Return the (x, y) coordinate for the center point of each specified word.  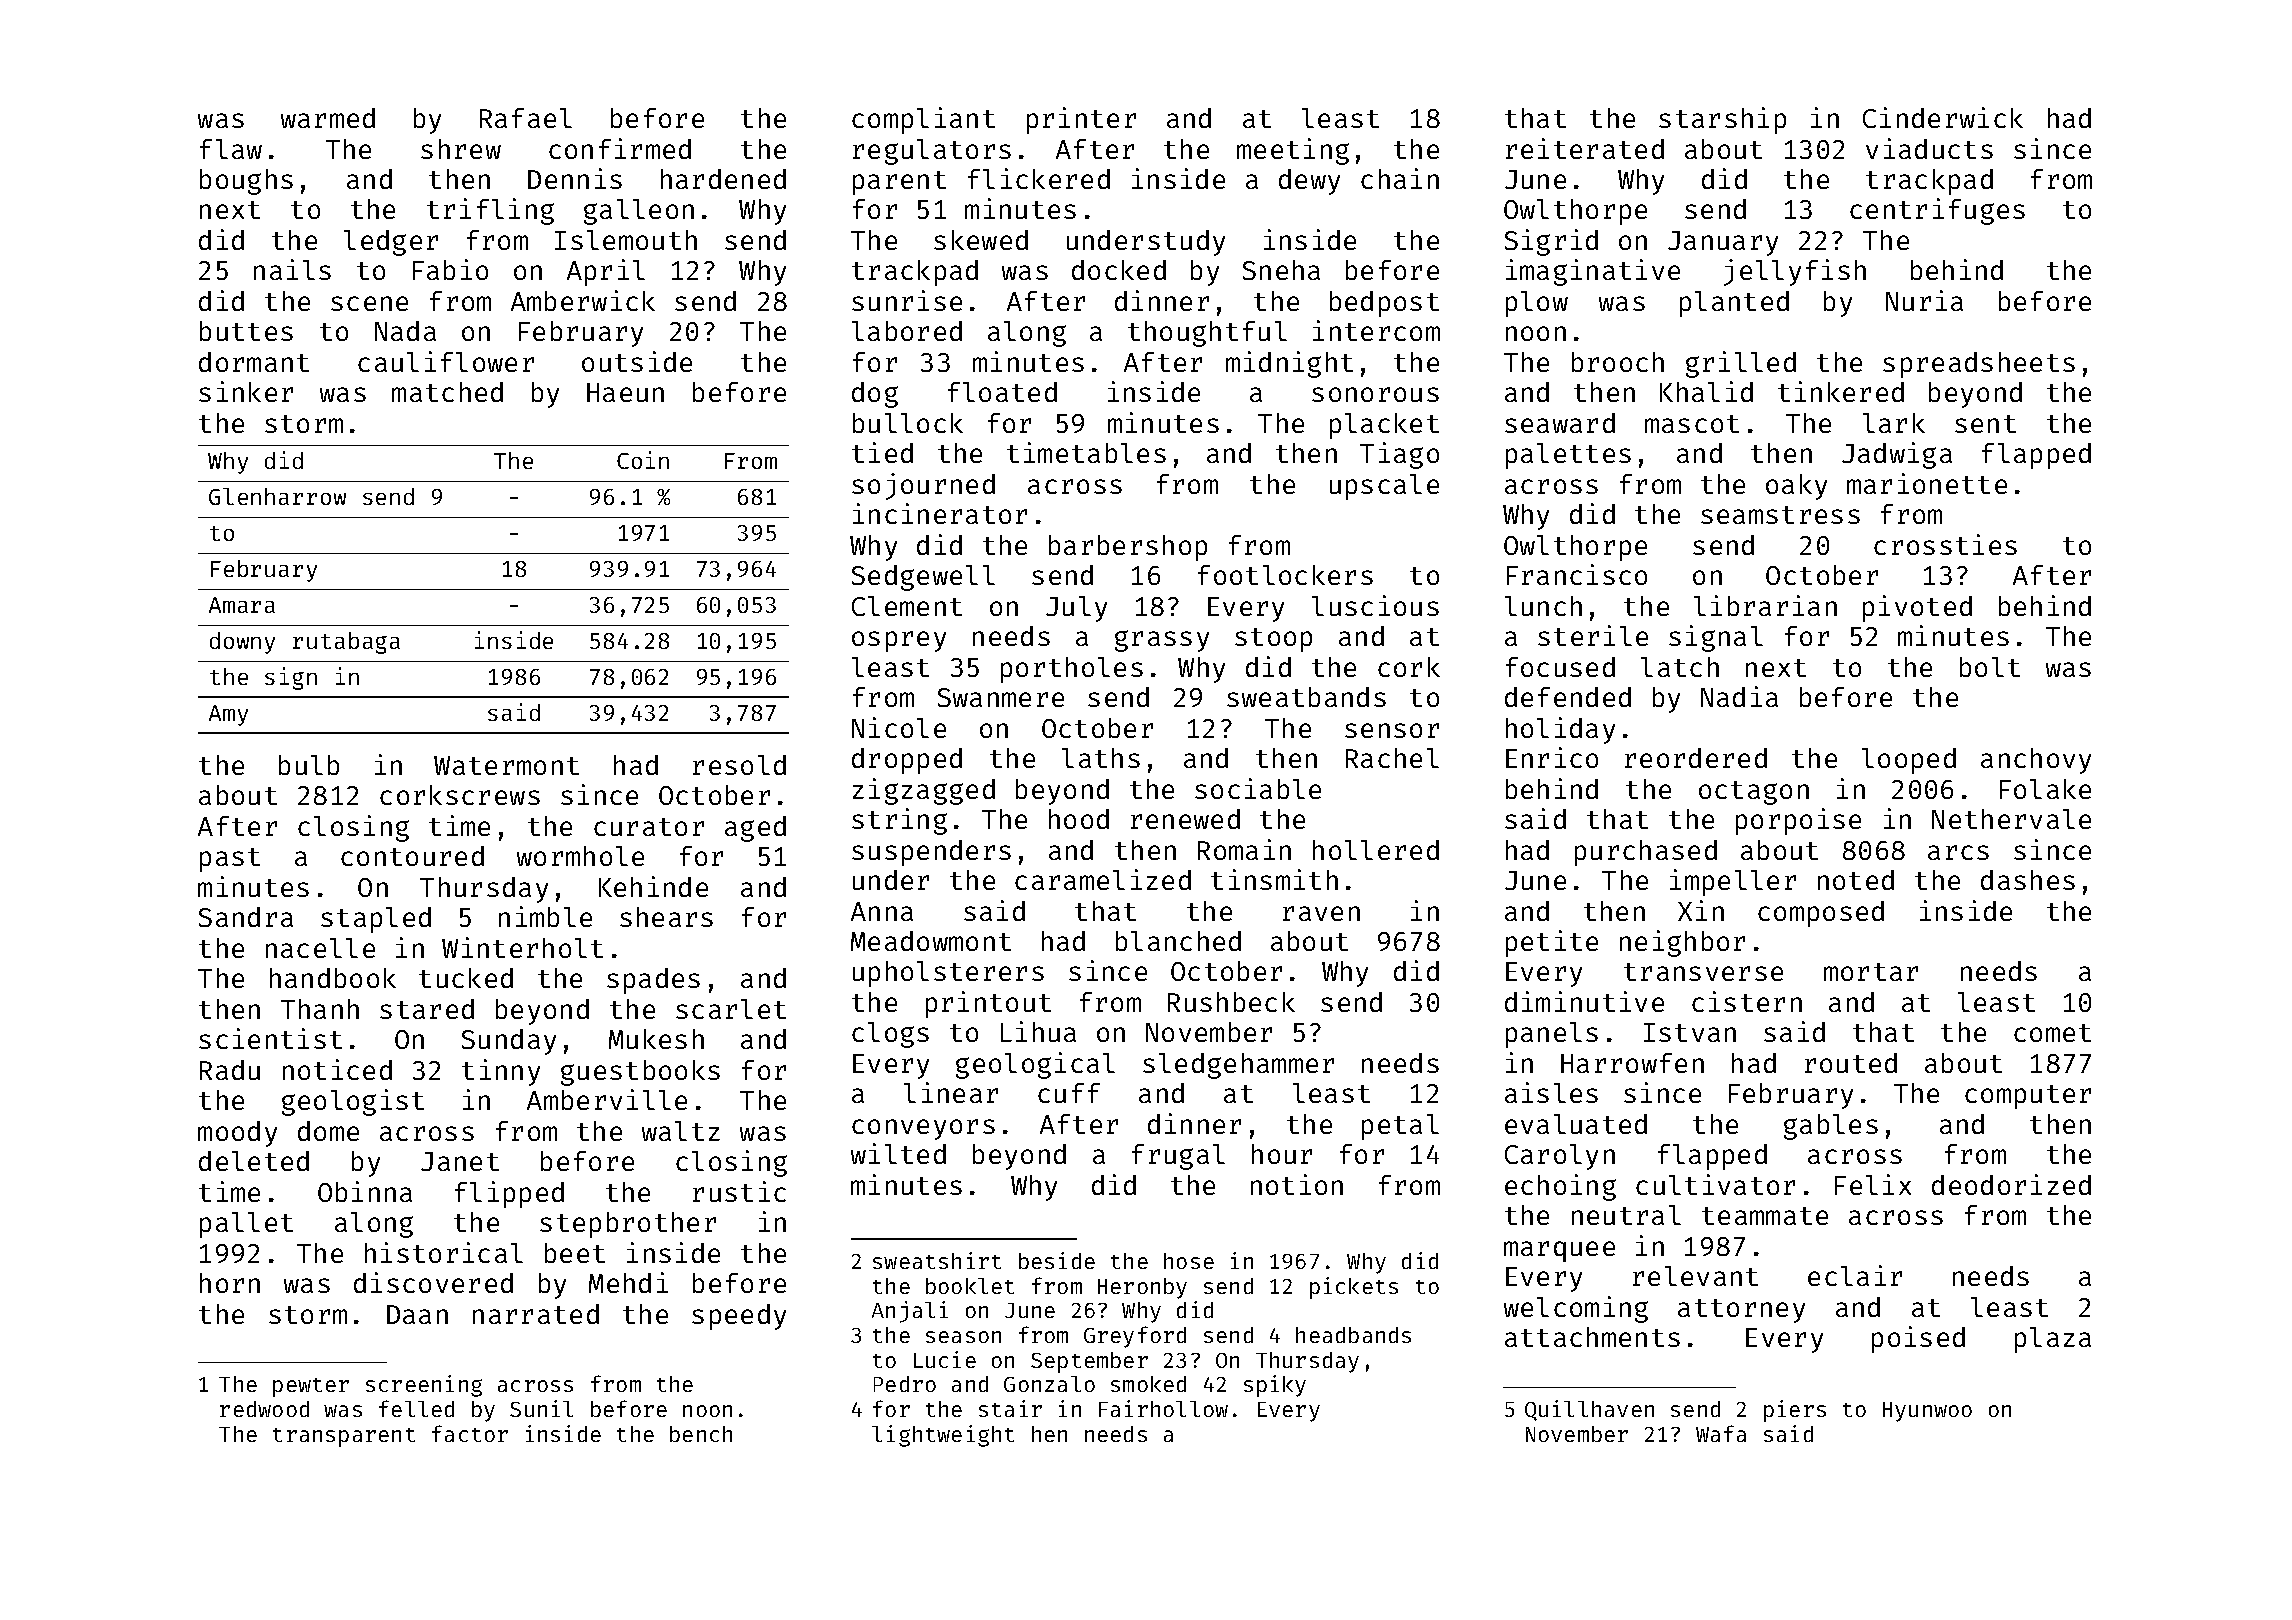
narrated (536, 1314)
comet (2052, 1033)
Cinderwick (1943, 117)
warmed (328, 118)
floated (1002, 392)
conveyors (923, 1129)
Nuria (1924, 300)
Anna (882, 911)
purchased (1646, 853)
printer (1081, 120)
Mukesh (656, 1039)
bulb (309, 765)
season (963, 1337)
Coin (643, 460)
